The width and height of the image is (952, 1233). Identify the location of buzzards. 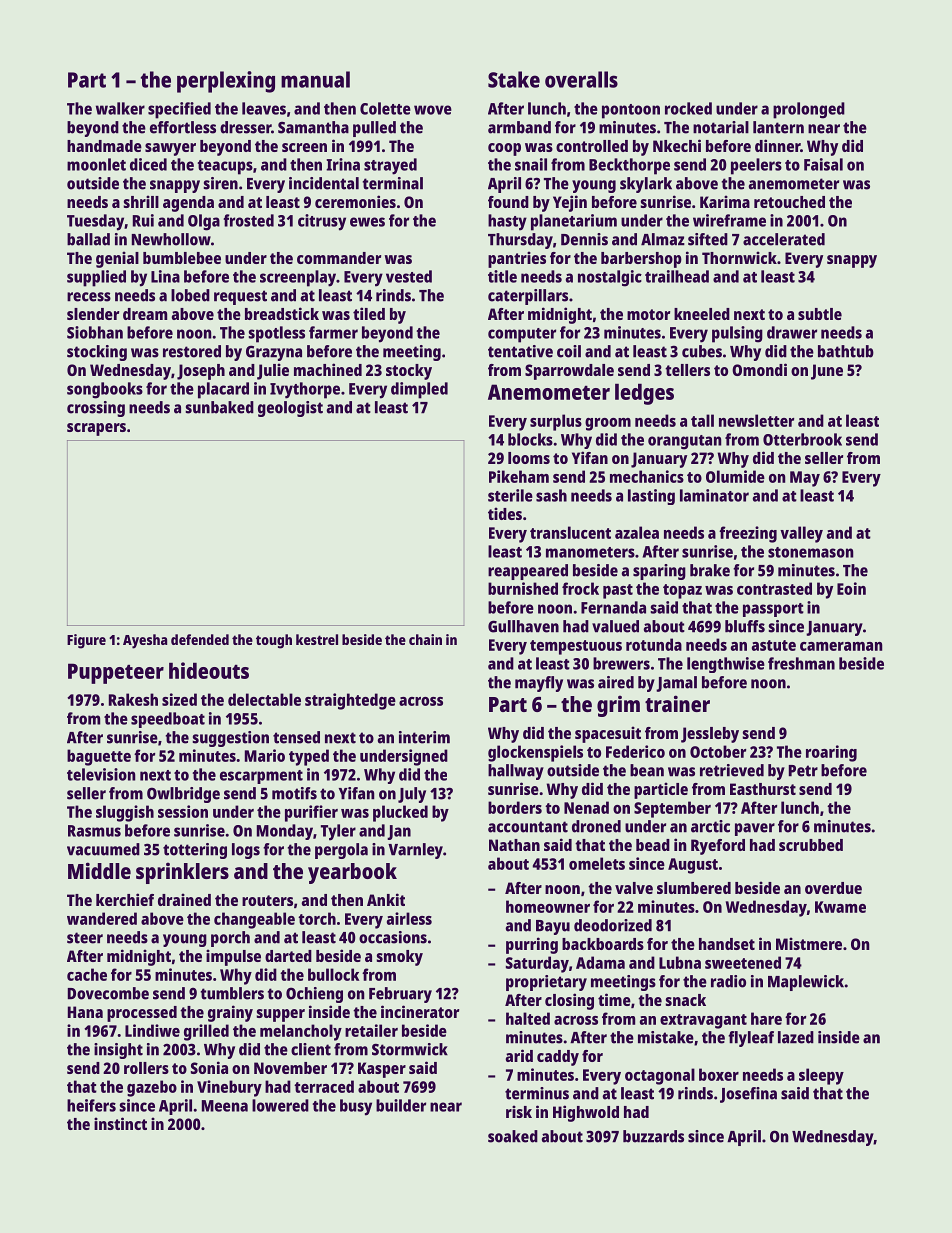
(653, 1136).
